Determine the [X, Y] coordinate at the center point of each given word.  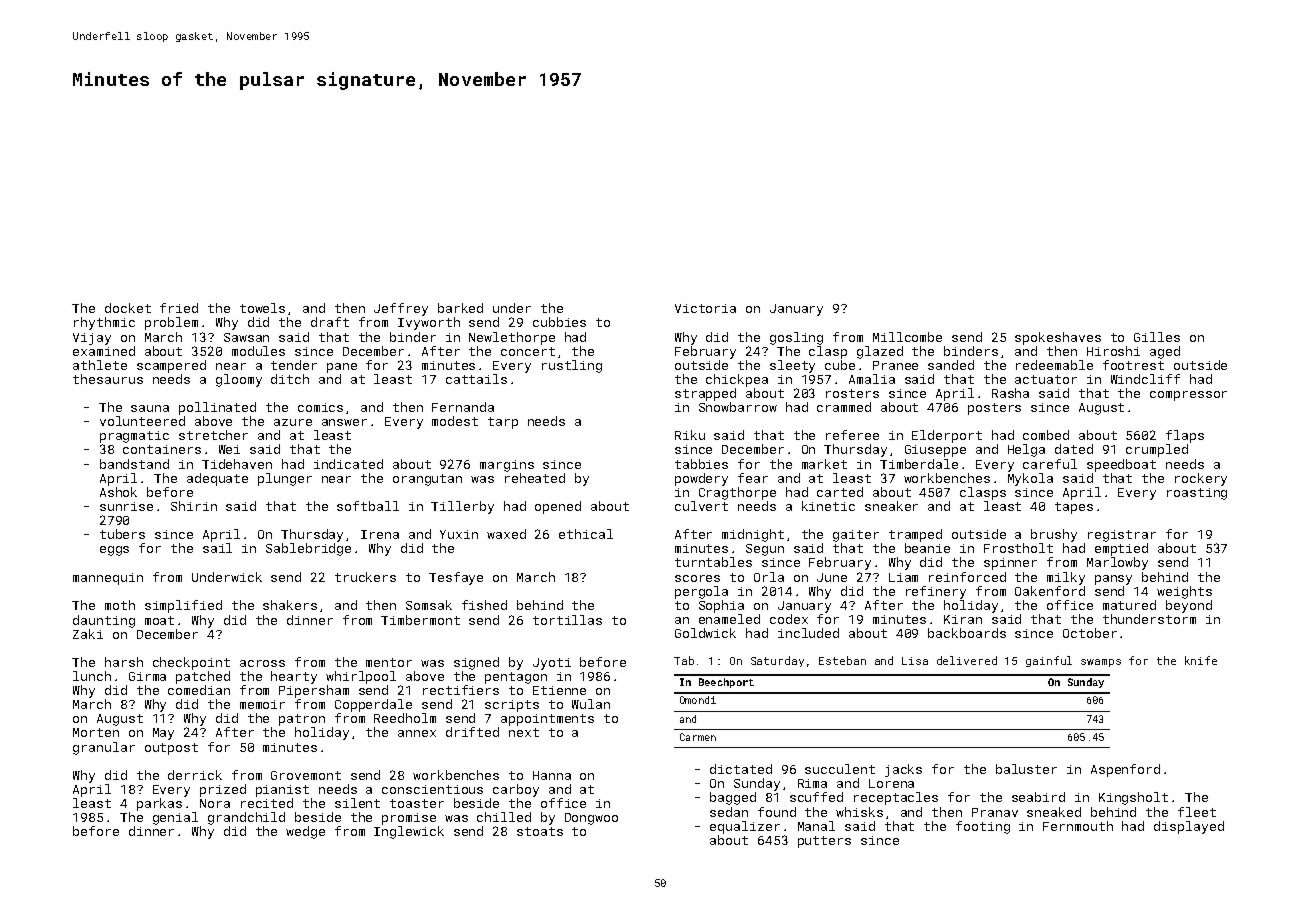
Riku [690, 435]
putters [824, 842]
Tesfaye [456, 578]
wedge [305, 832]
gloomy [239, 380]
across [262, 663]
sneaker [891, 506]
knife [1201, 660]
